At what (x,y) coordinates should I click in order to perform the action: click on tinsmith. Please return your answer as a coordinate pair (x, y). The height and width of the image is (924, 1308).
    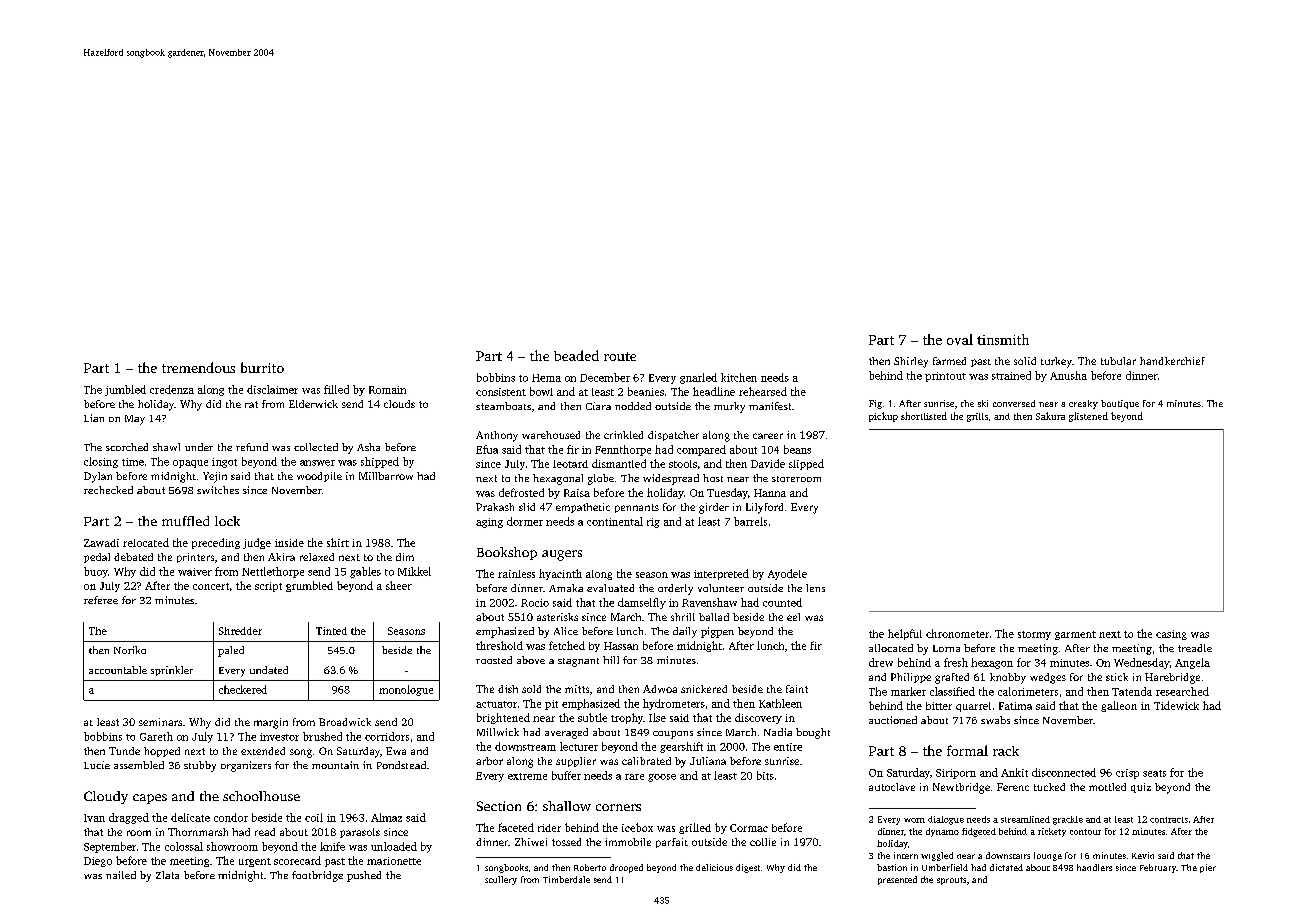
    Looking at the image, I should click on (1003, 339).
